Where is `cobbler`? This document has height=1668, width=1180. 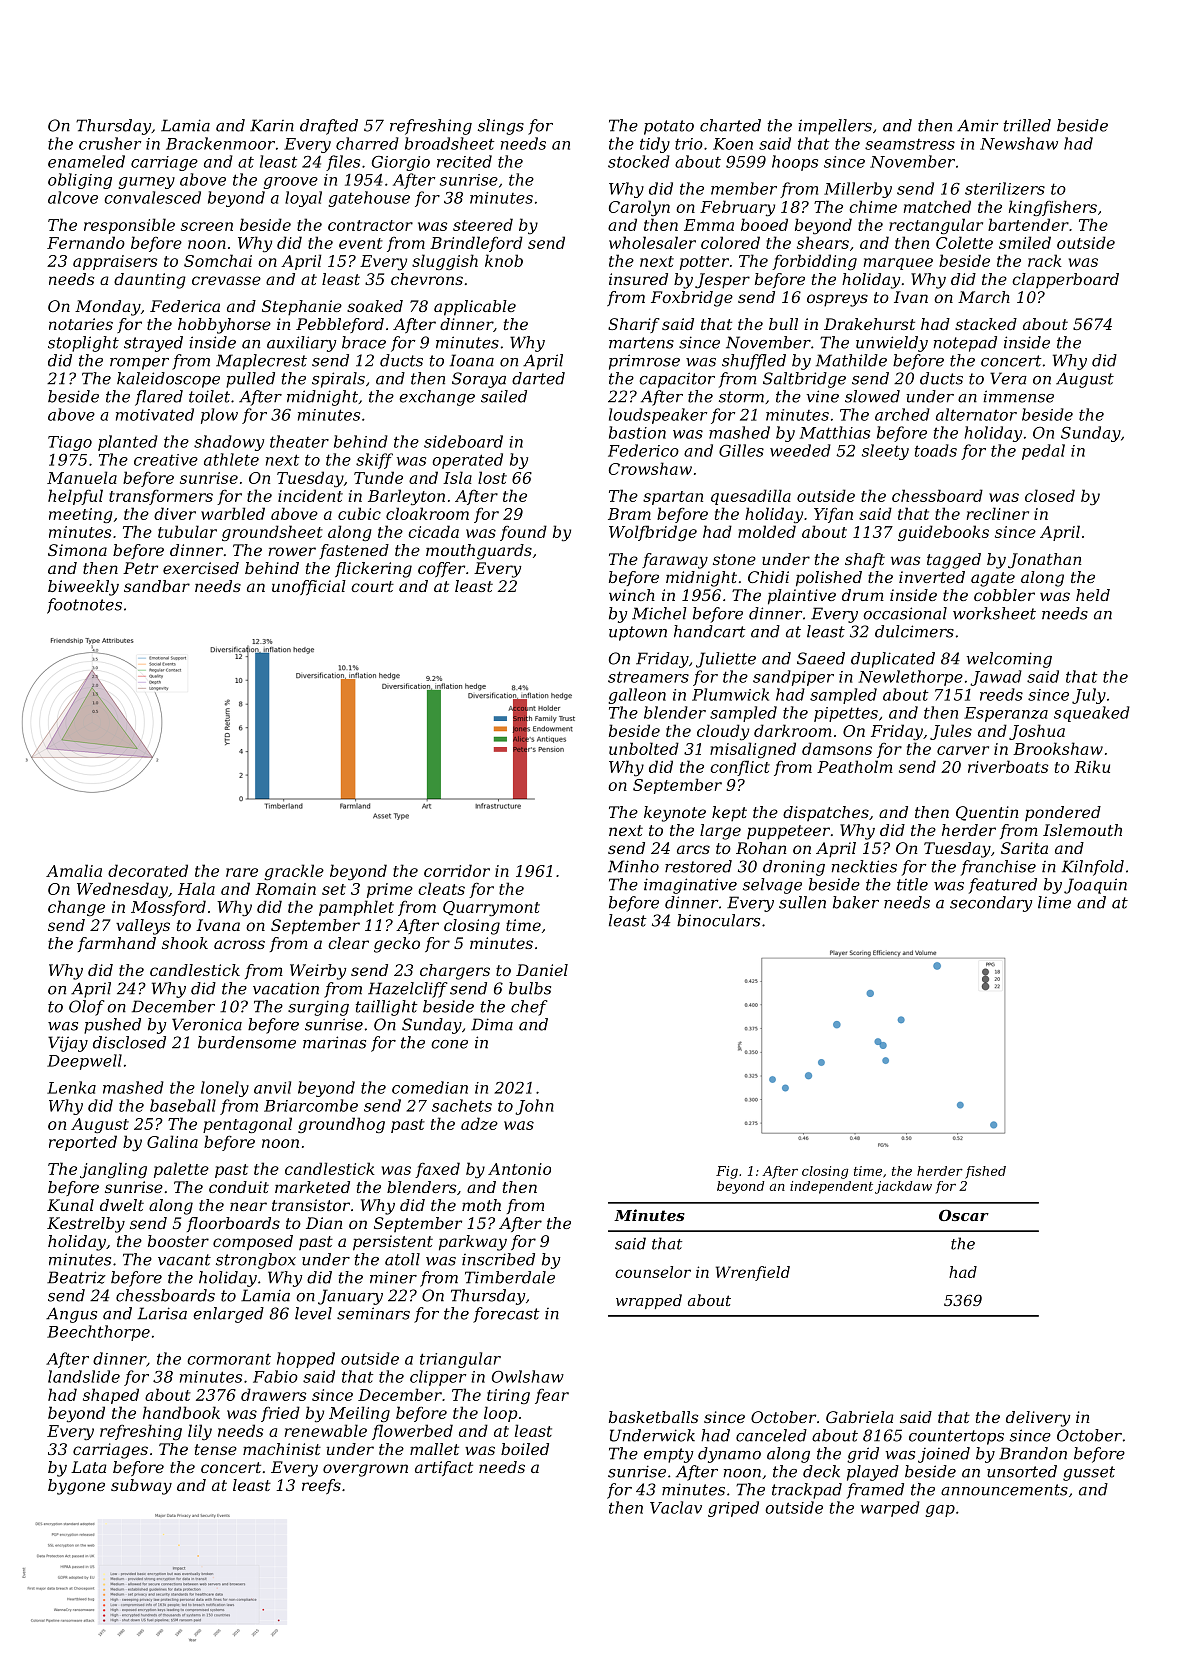 cobbler is located at coordinates (1004, 595).
